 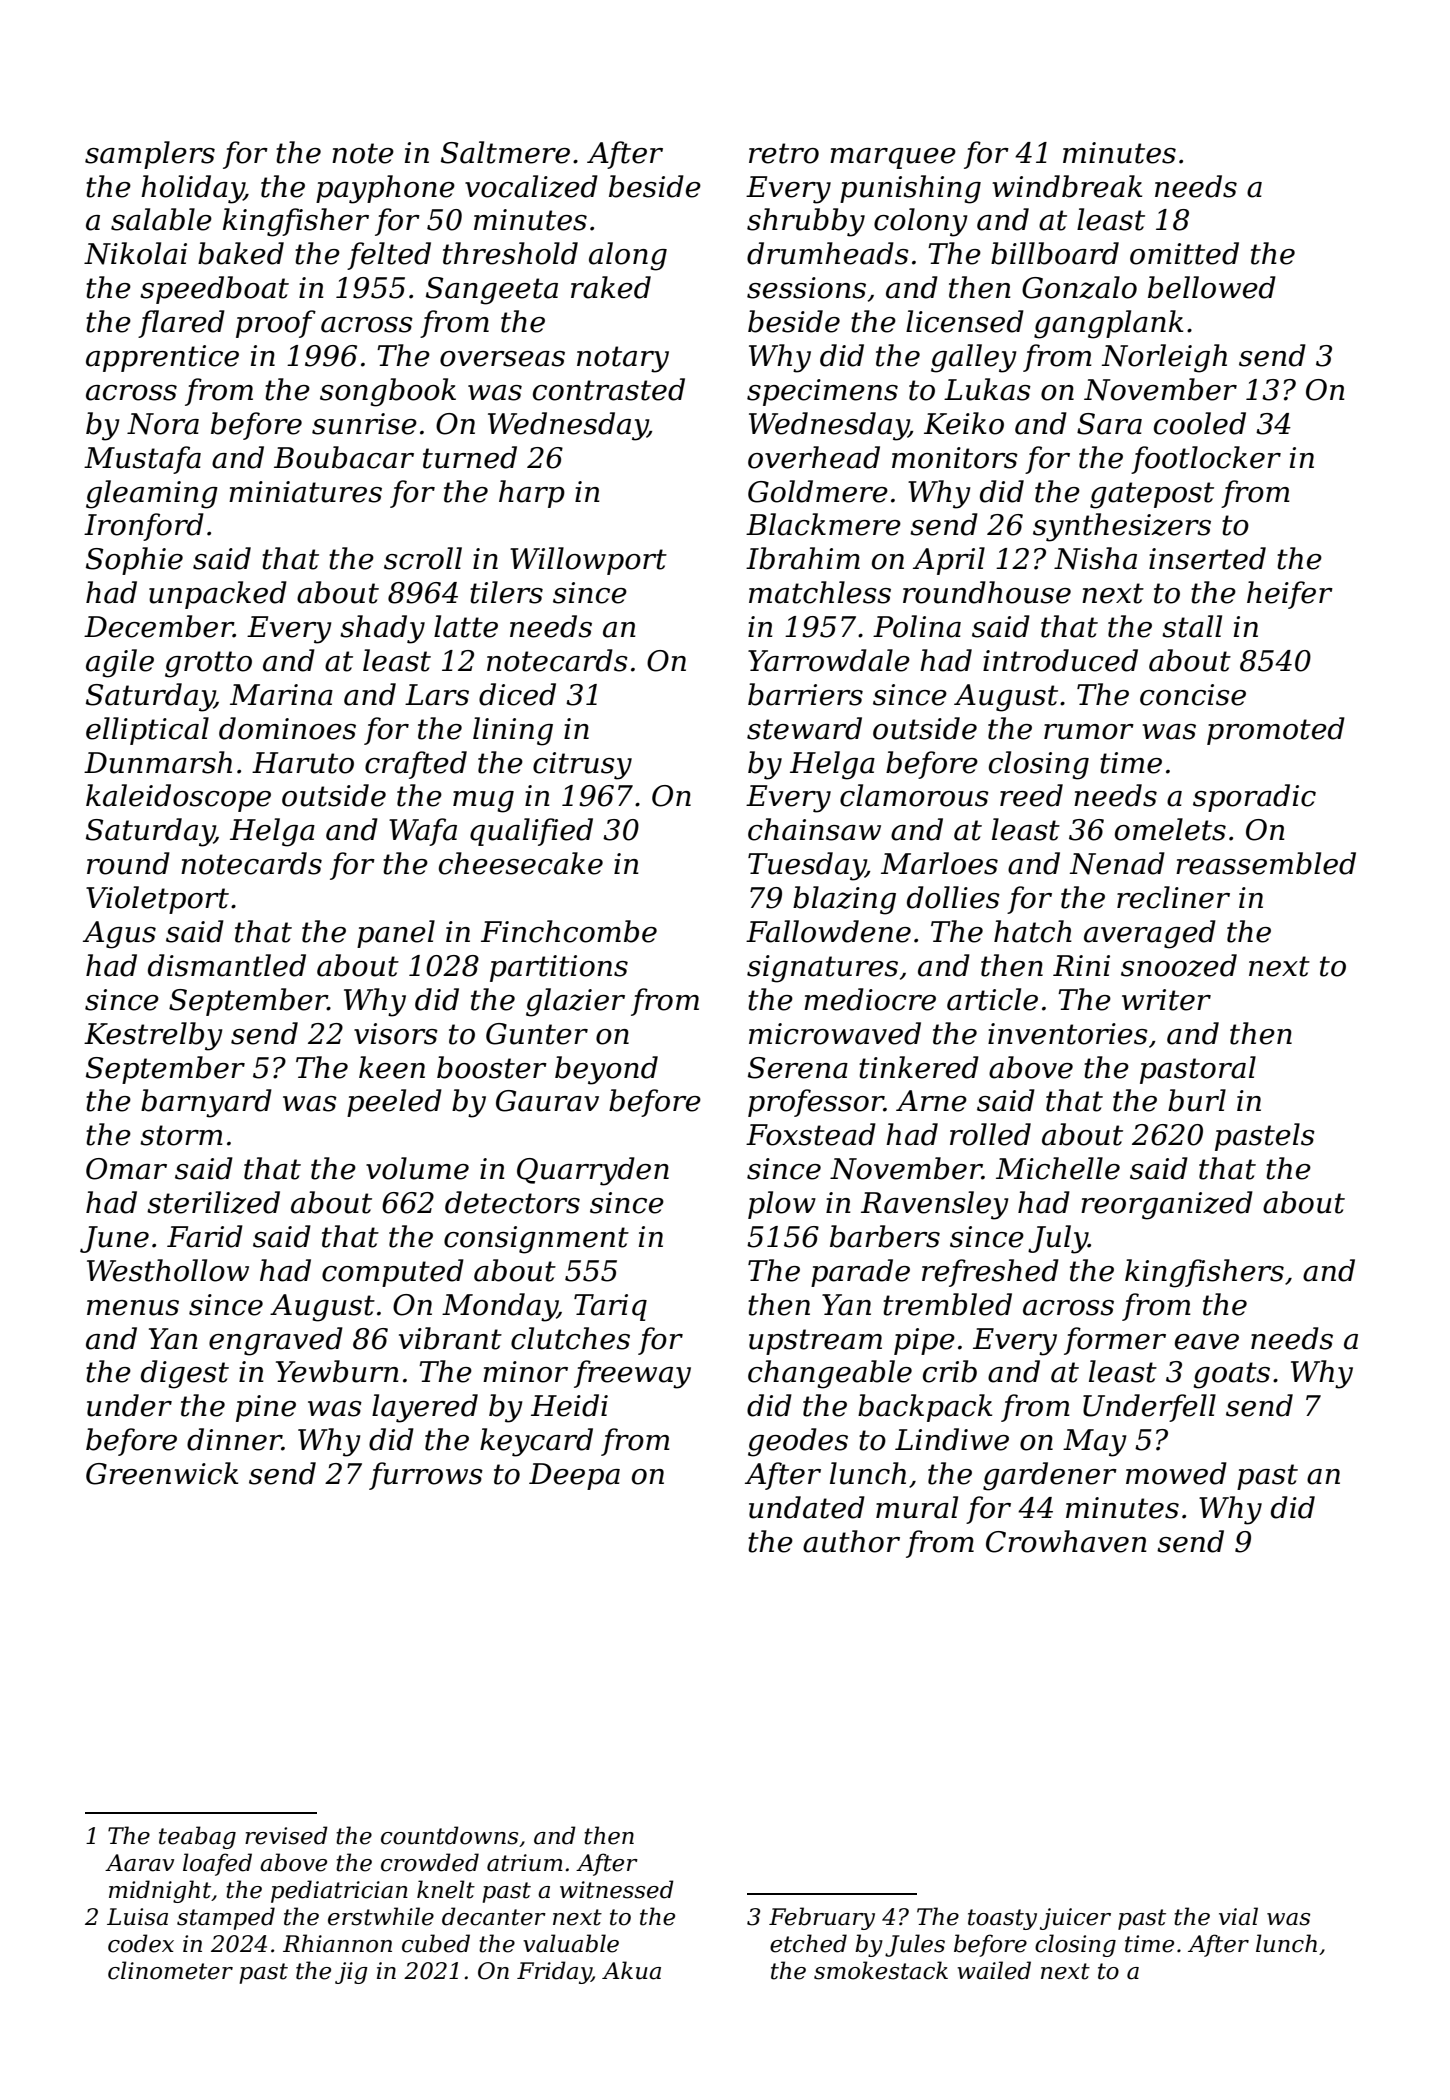 What do you see at coordinates (351, 1973) in the screenshot?
I see `jig` at bounding box center [351, 1973].
